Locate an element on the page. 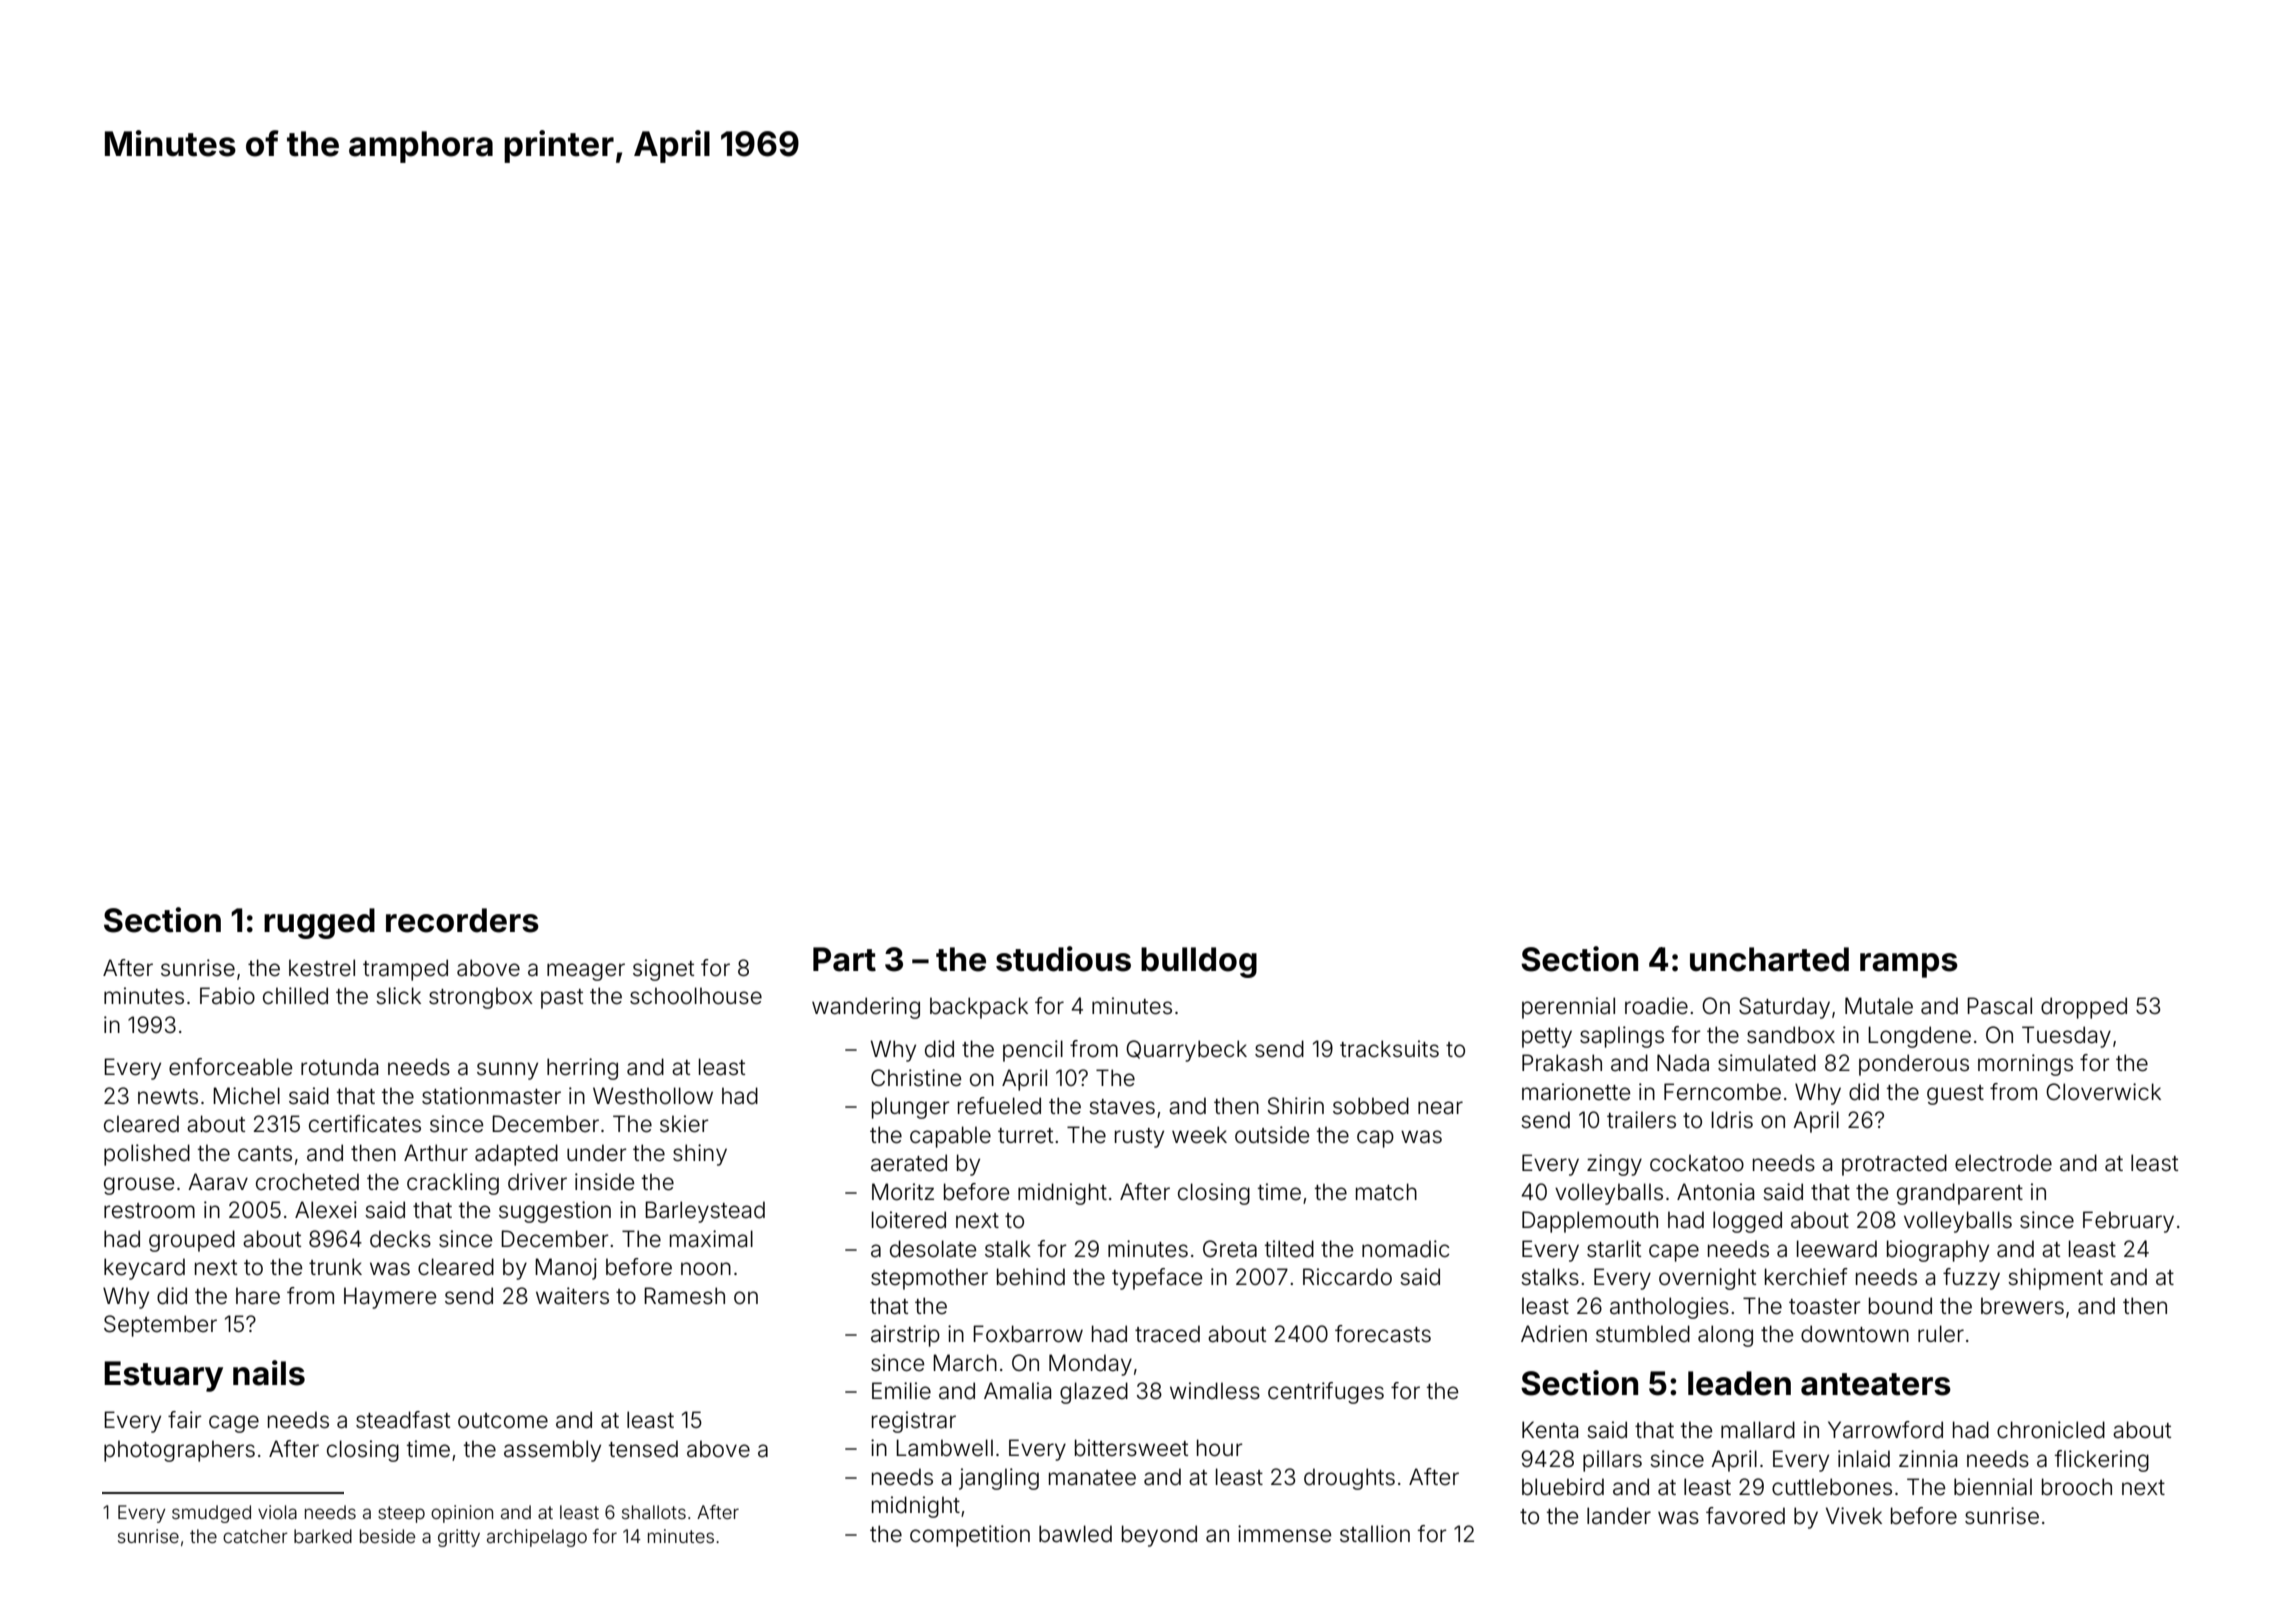 The height and width of the page is (1620, 2292). Quarrybeck is located at coordinates (1186, 1051).
